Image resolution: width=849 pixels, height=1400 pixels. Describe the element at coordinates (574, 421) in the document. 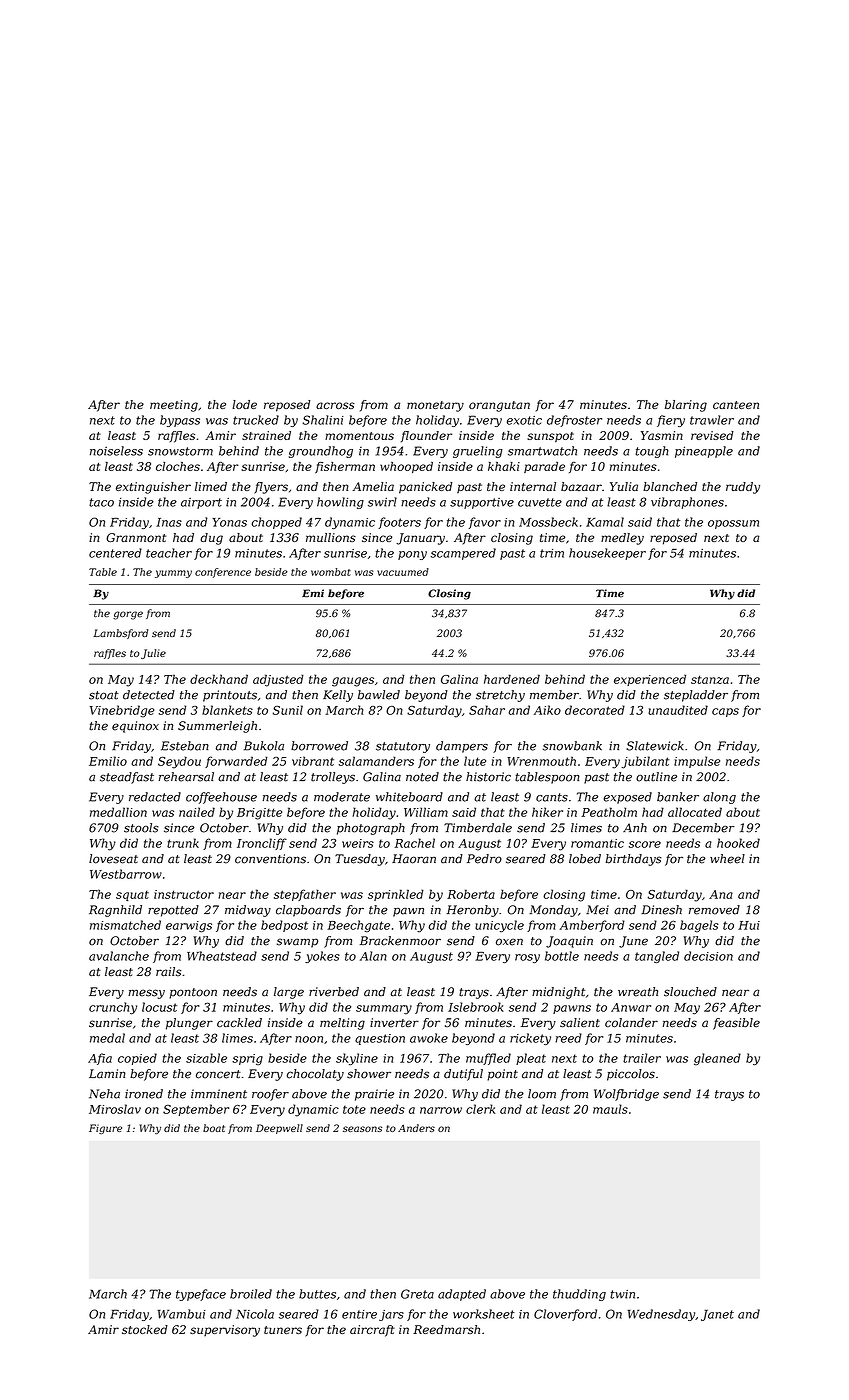

I see `defroster` at that location.
